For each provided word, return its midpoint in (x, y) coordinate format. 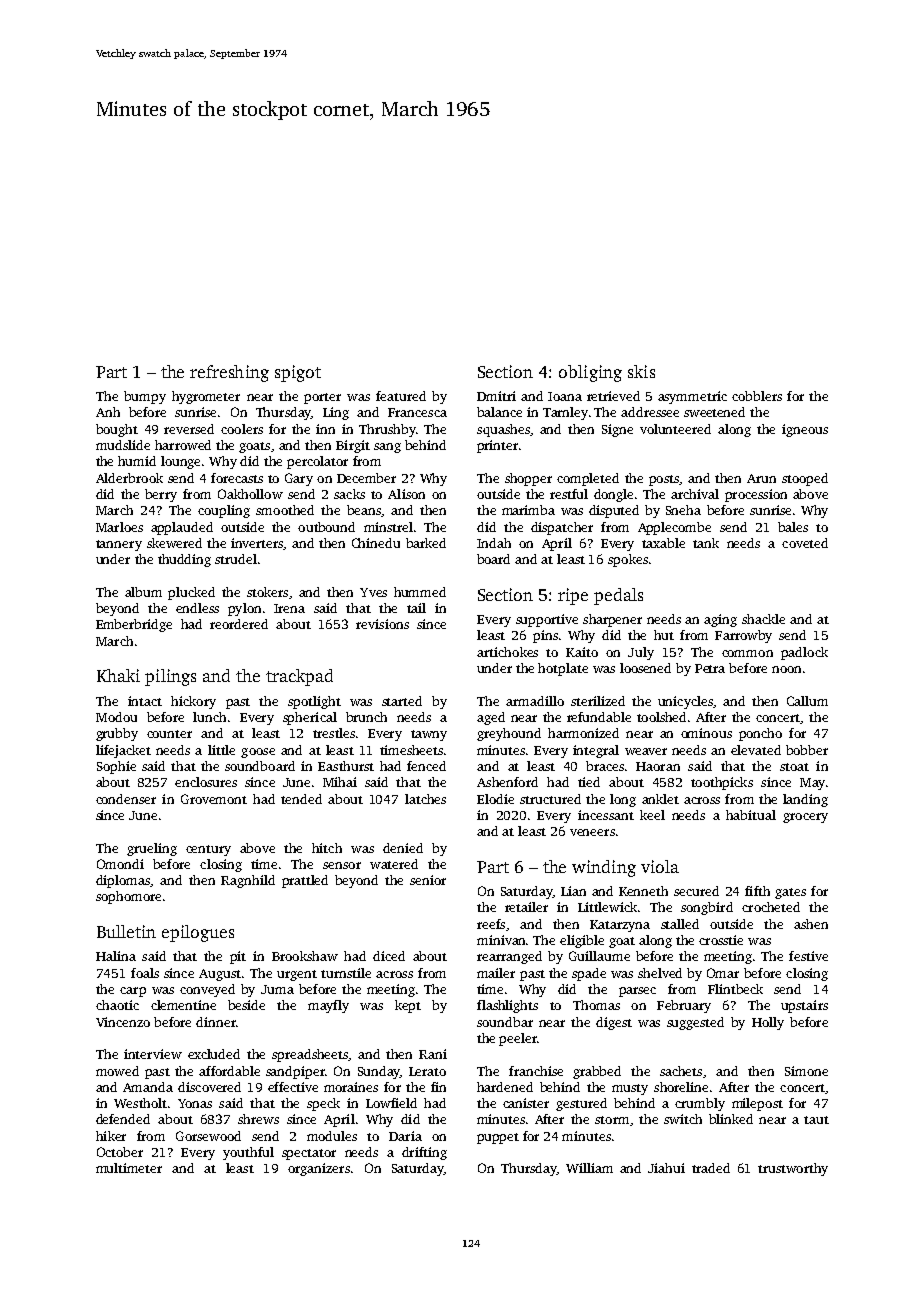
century (208, 850)
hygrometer (206, 397)
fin (438, 1087)
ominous (706, 733)
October (120, 1152)
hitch (327, 848)
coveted (805, 543)
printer (497, 446)
